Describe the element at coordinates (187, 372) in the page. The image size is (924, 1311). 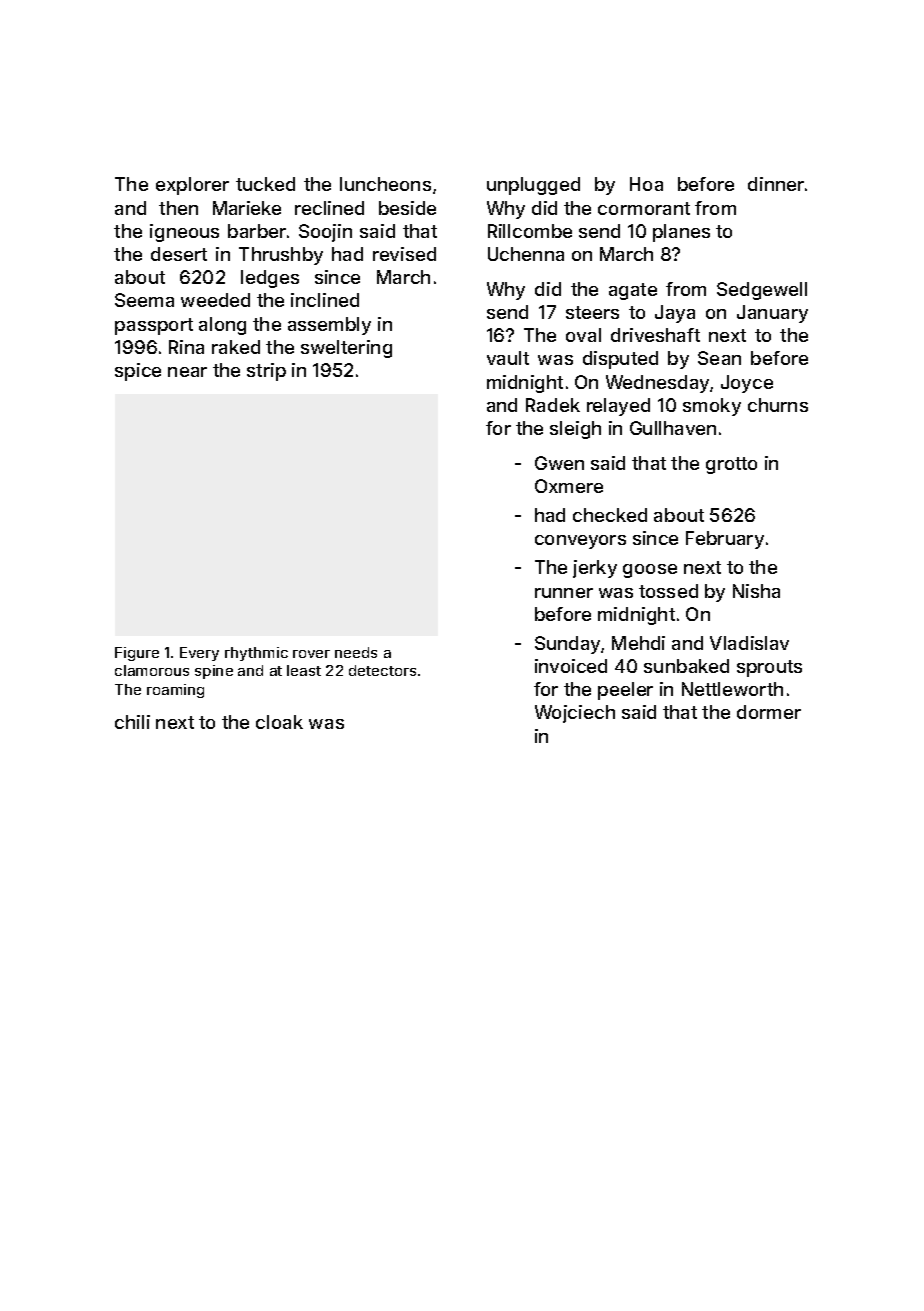
I see `near` at that location.
